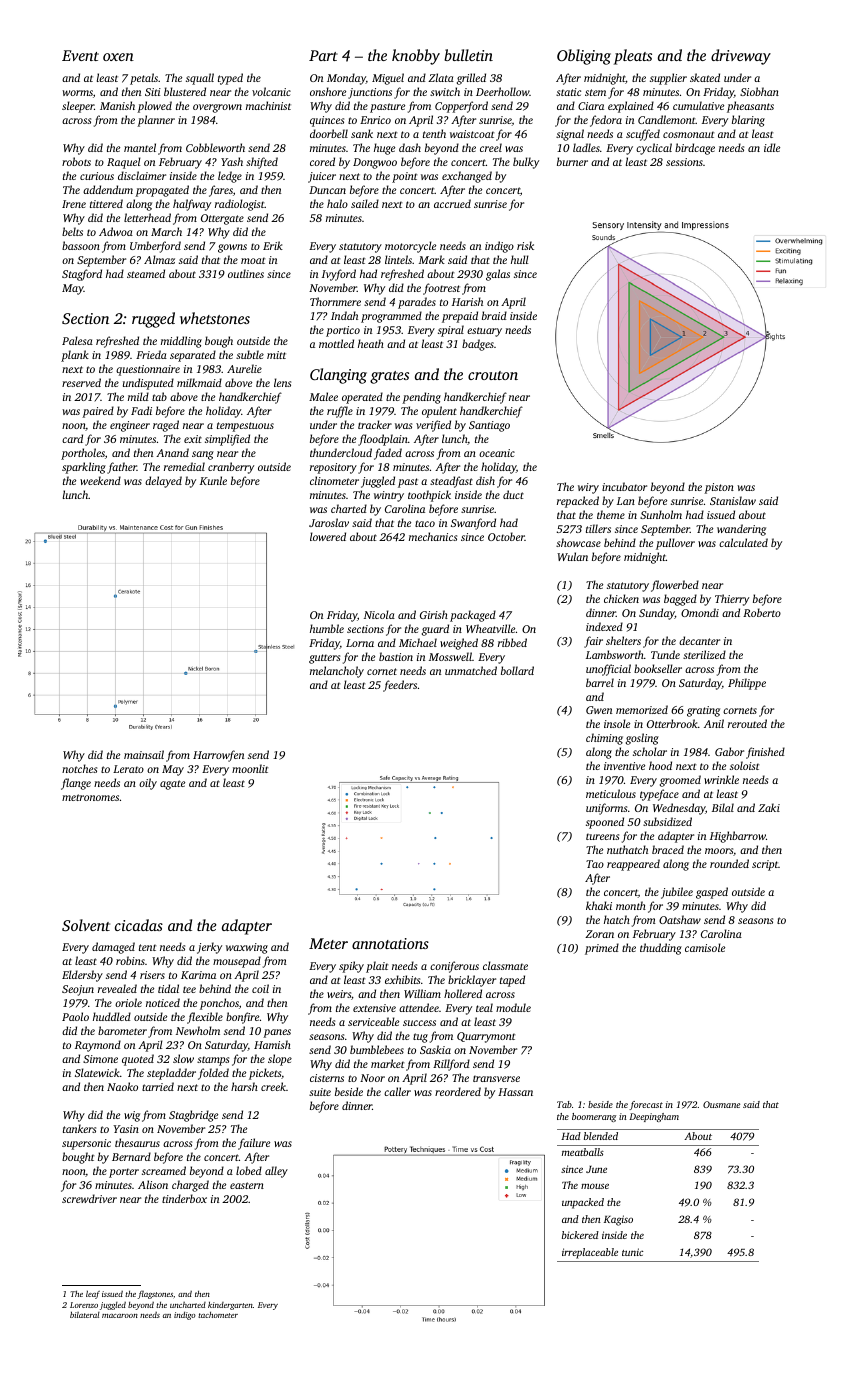 The image size is (849, 1400). What do you see at coordinates (684, 162) in the screenshot?
I see `sessions` at bounding box center [684, 162].
